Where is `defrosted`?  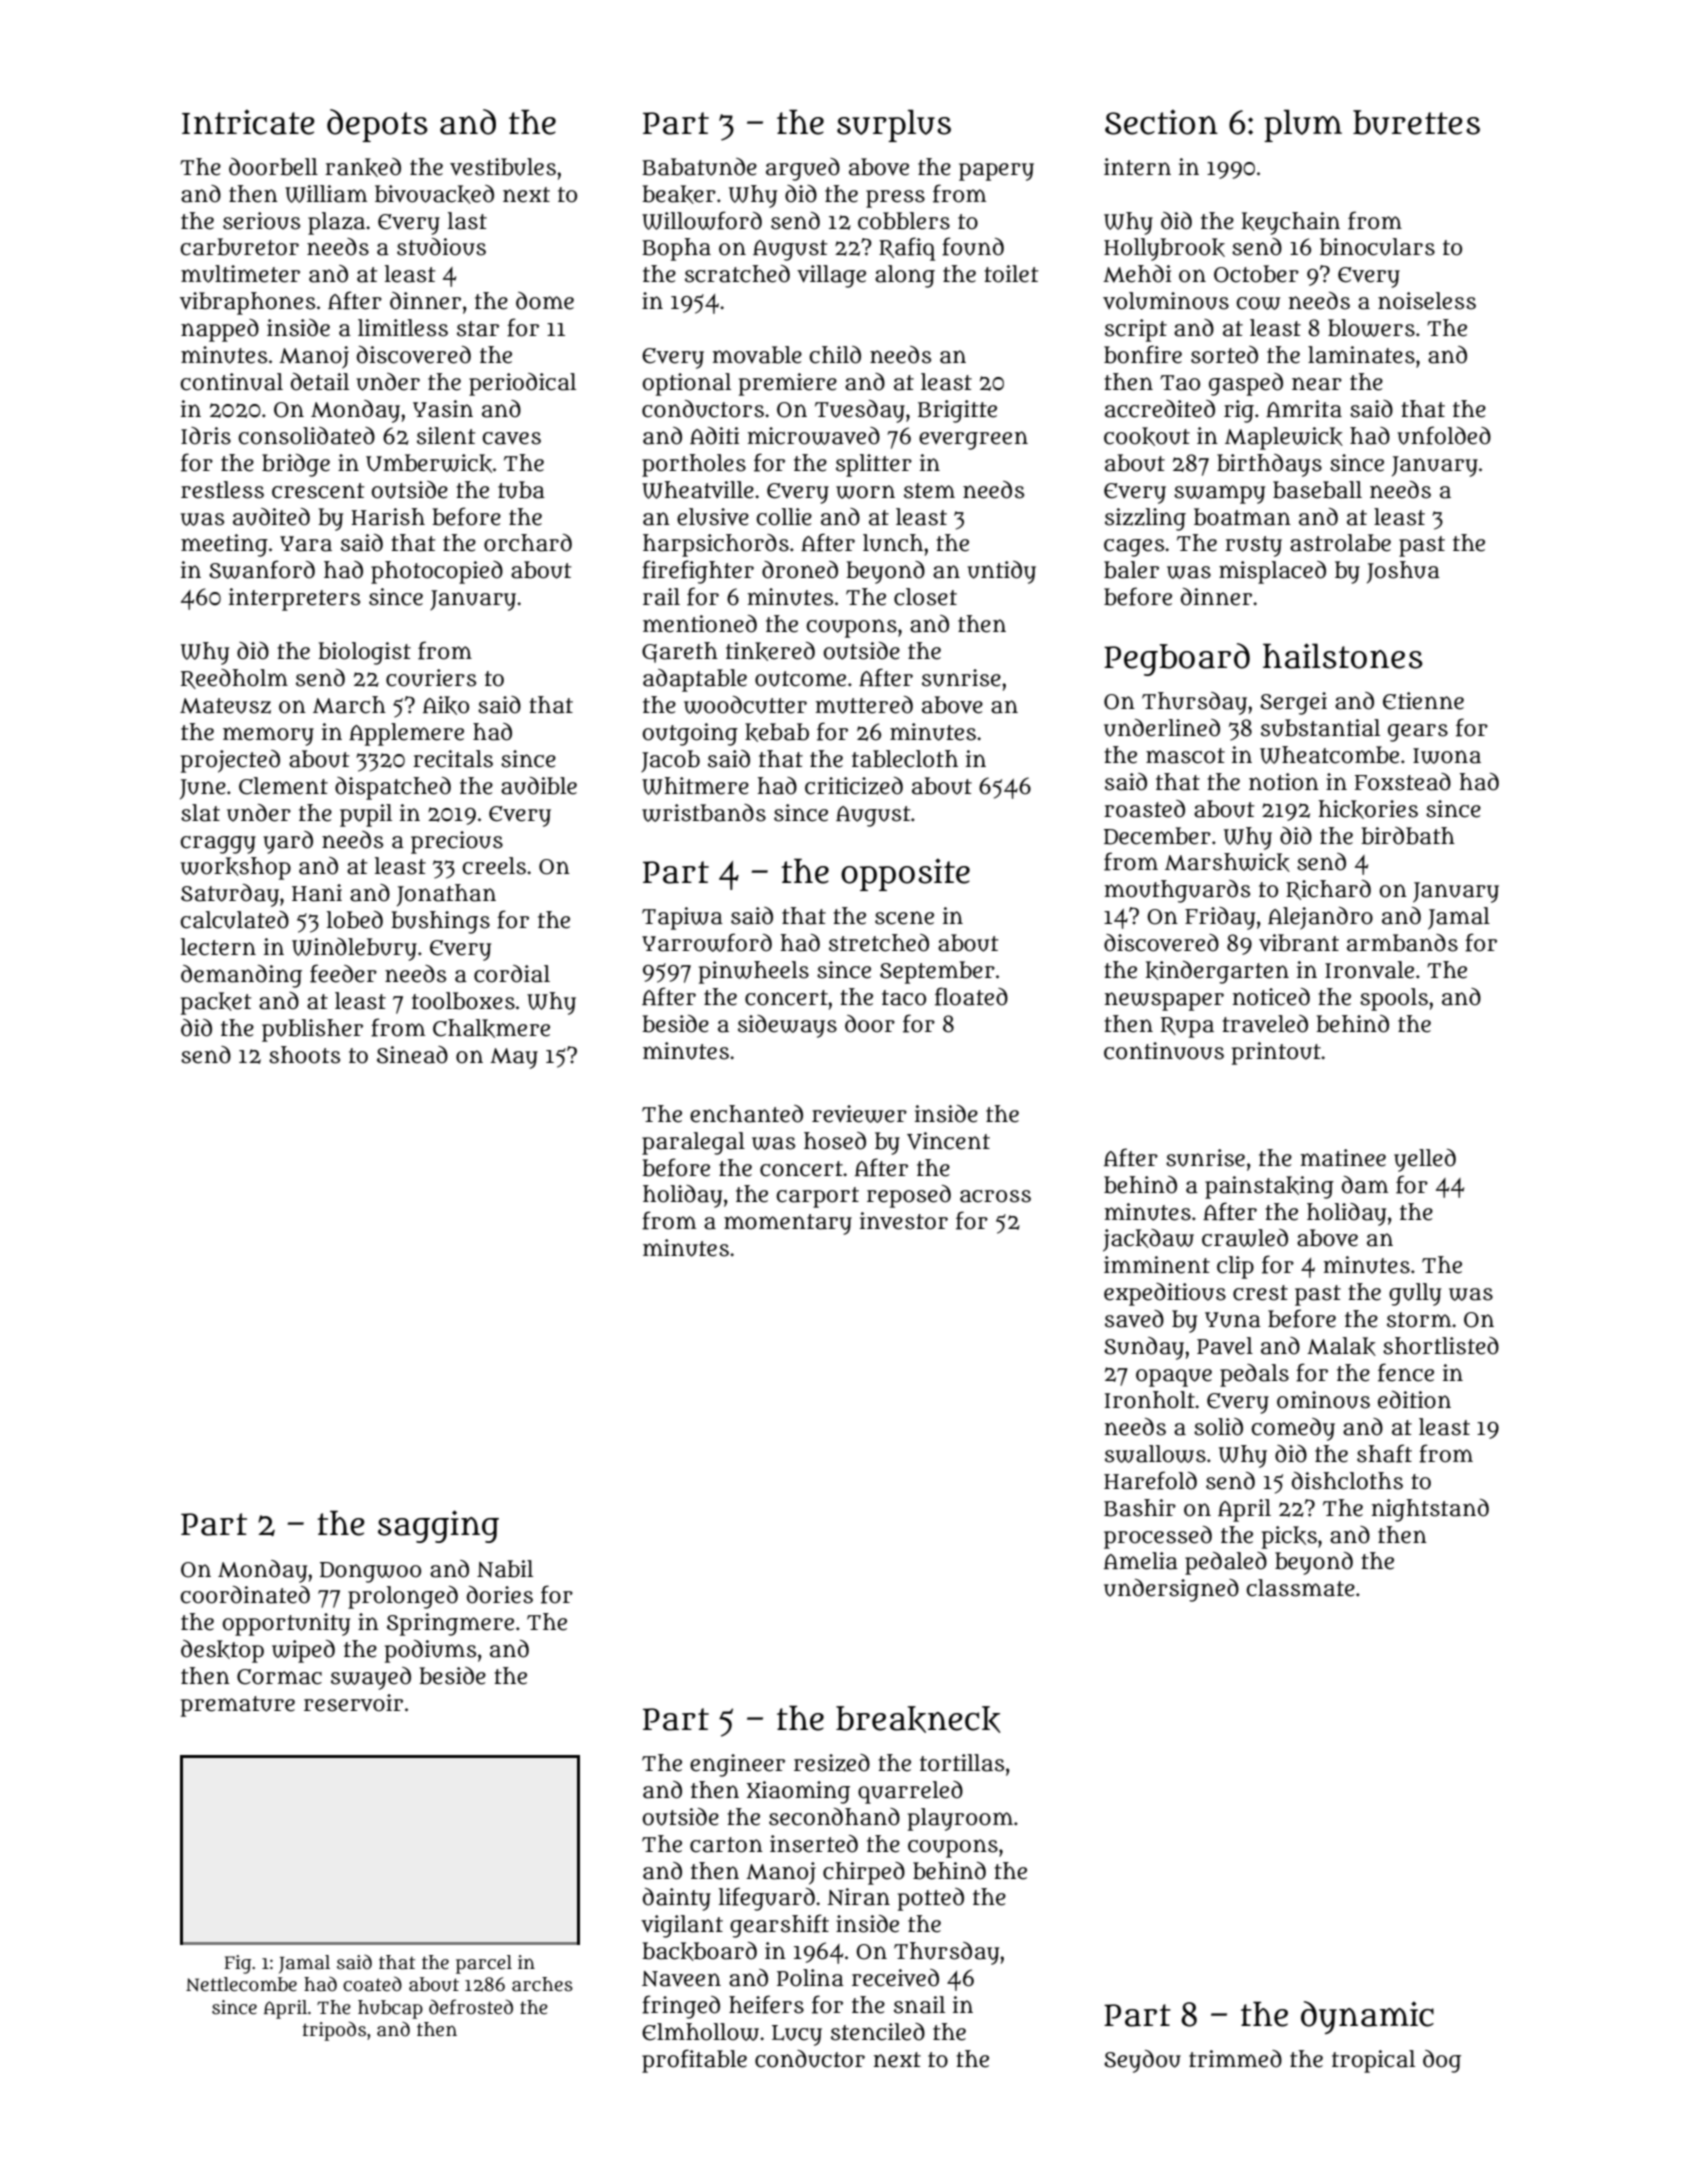
defrosted is located at coordinates (471, 2007).
